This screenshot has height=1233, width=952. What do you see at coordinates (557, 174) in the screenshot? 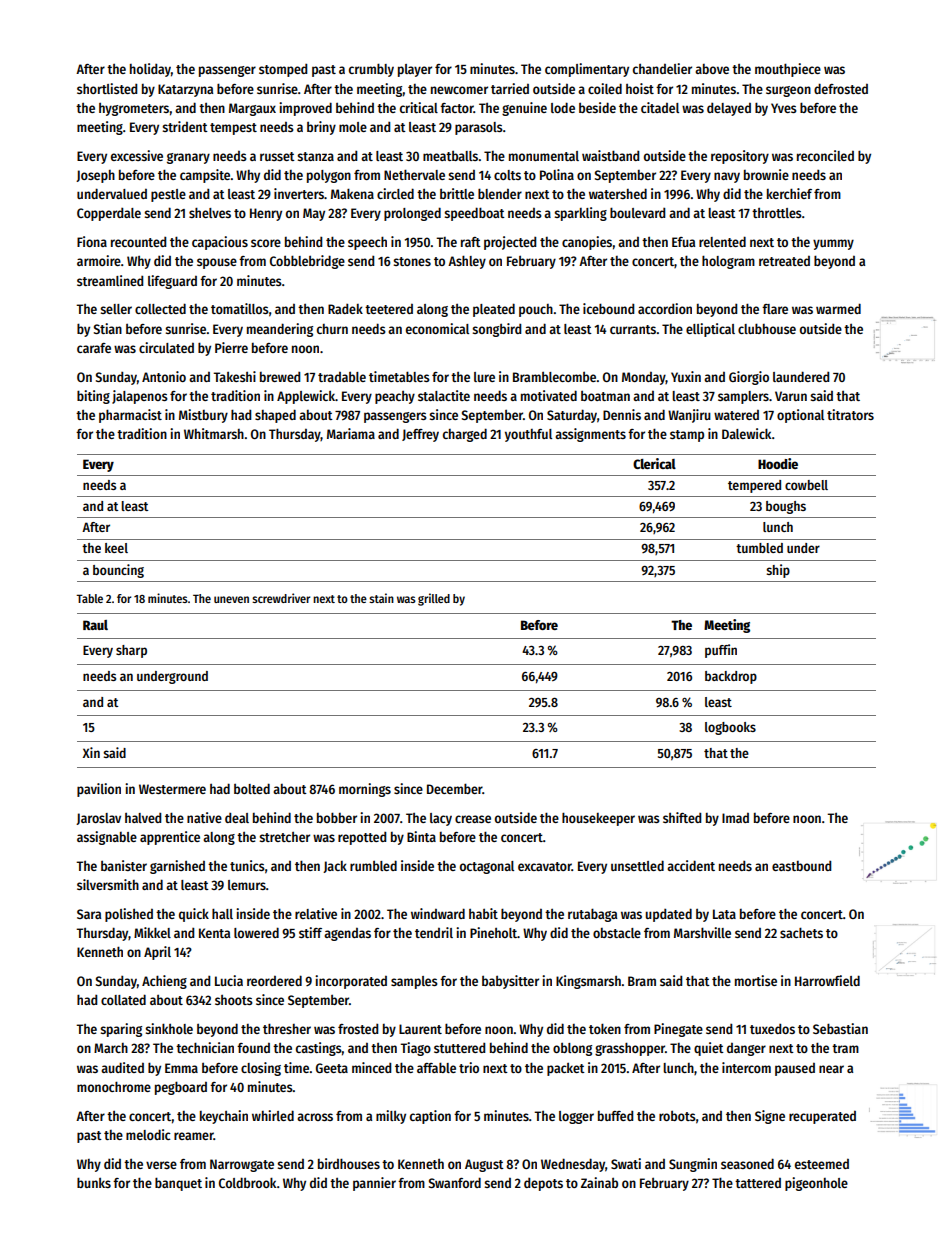
I see `Polina` at bounding box center [557, 174].
